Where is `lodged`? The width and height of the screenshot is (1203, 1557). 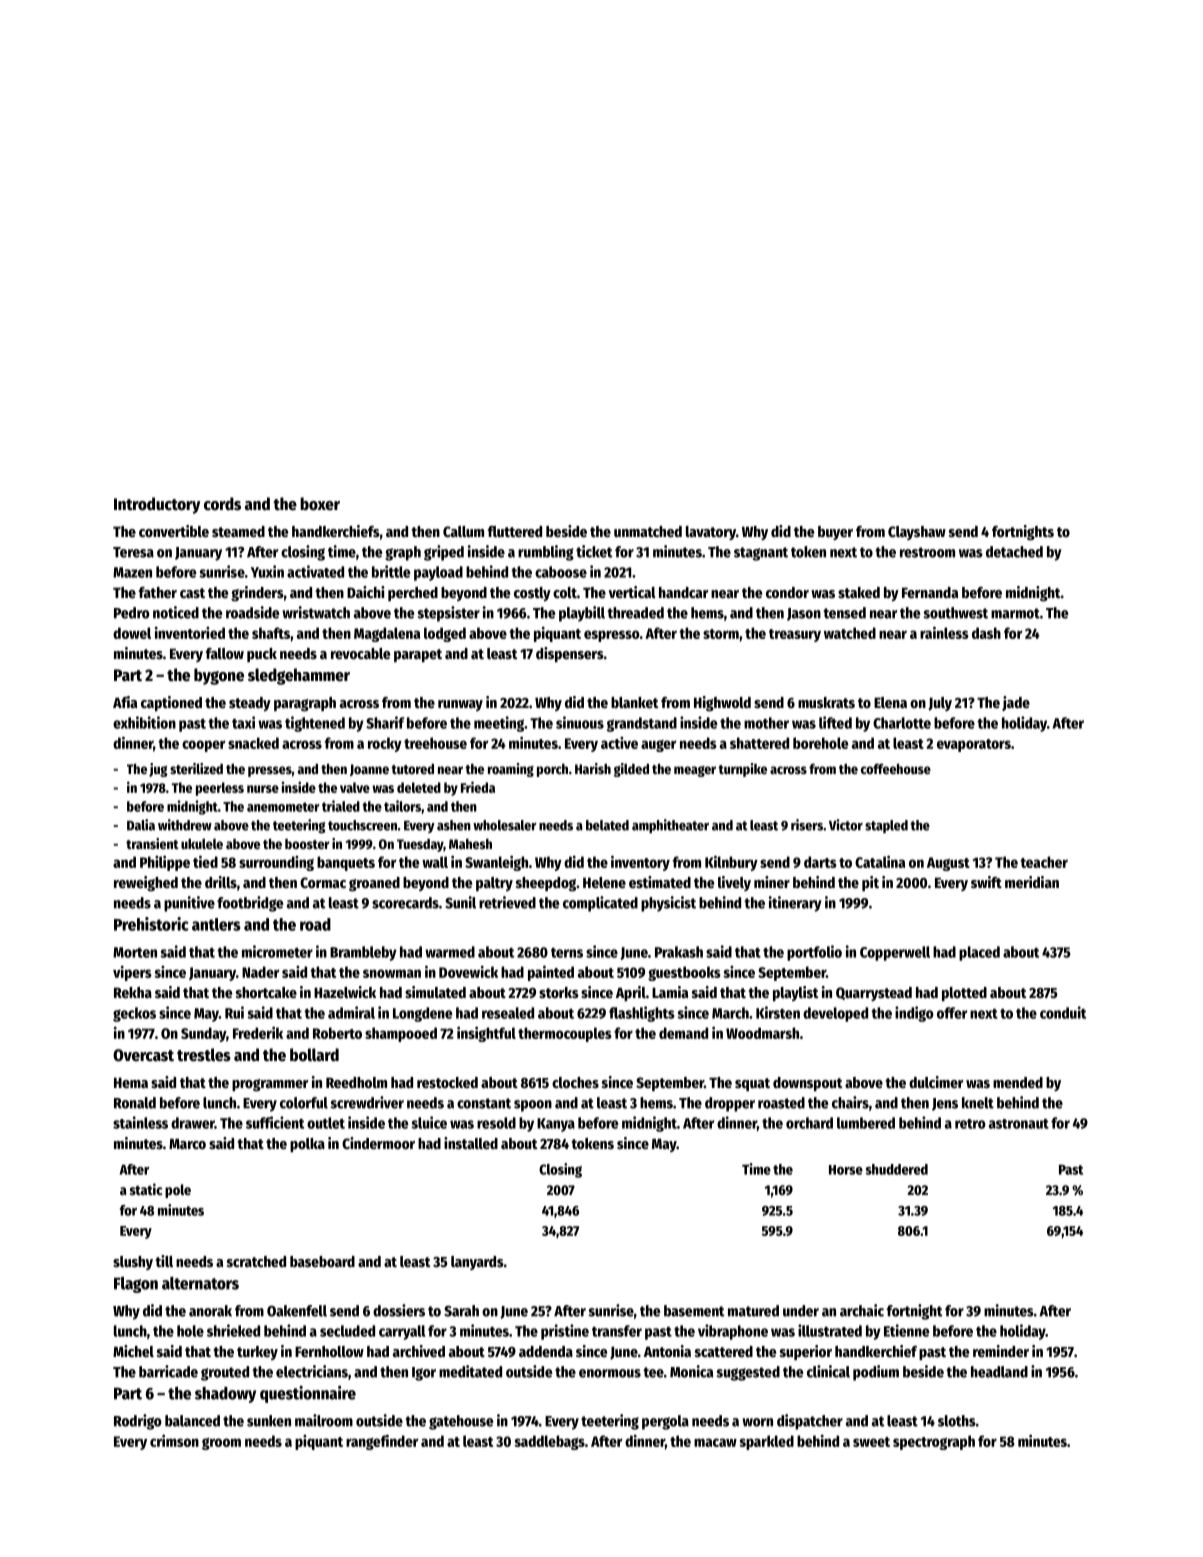
lodged is located at coordinates (445, 634).
